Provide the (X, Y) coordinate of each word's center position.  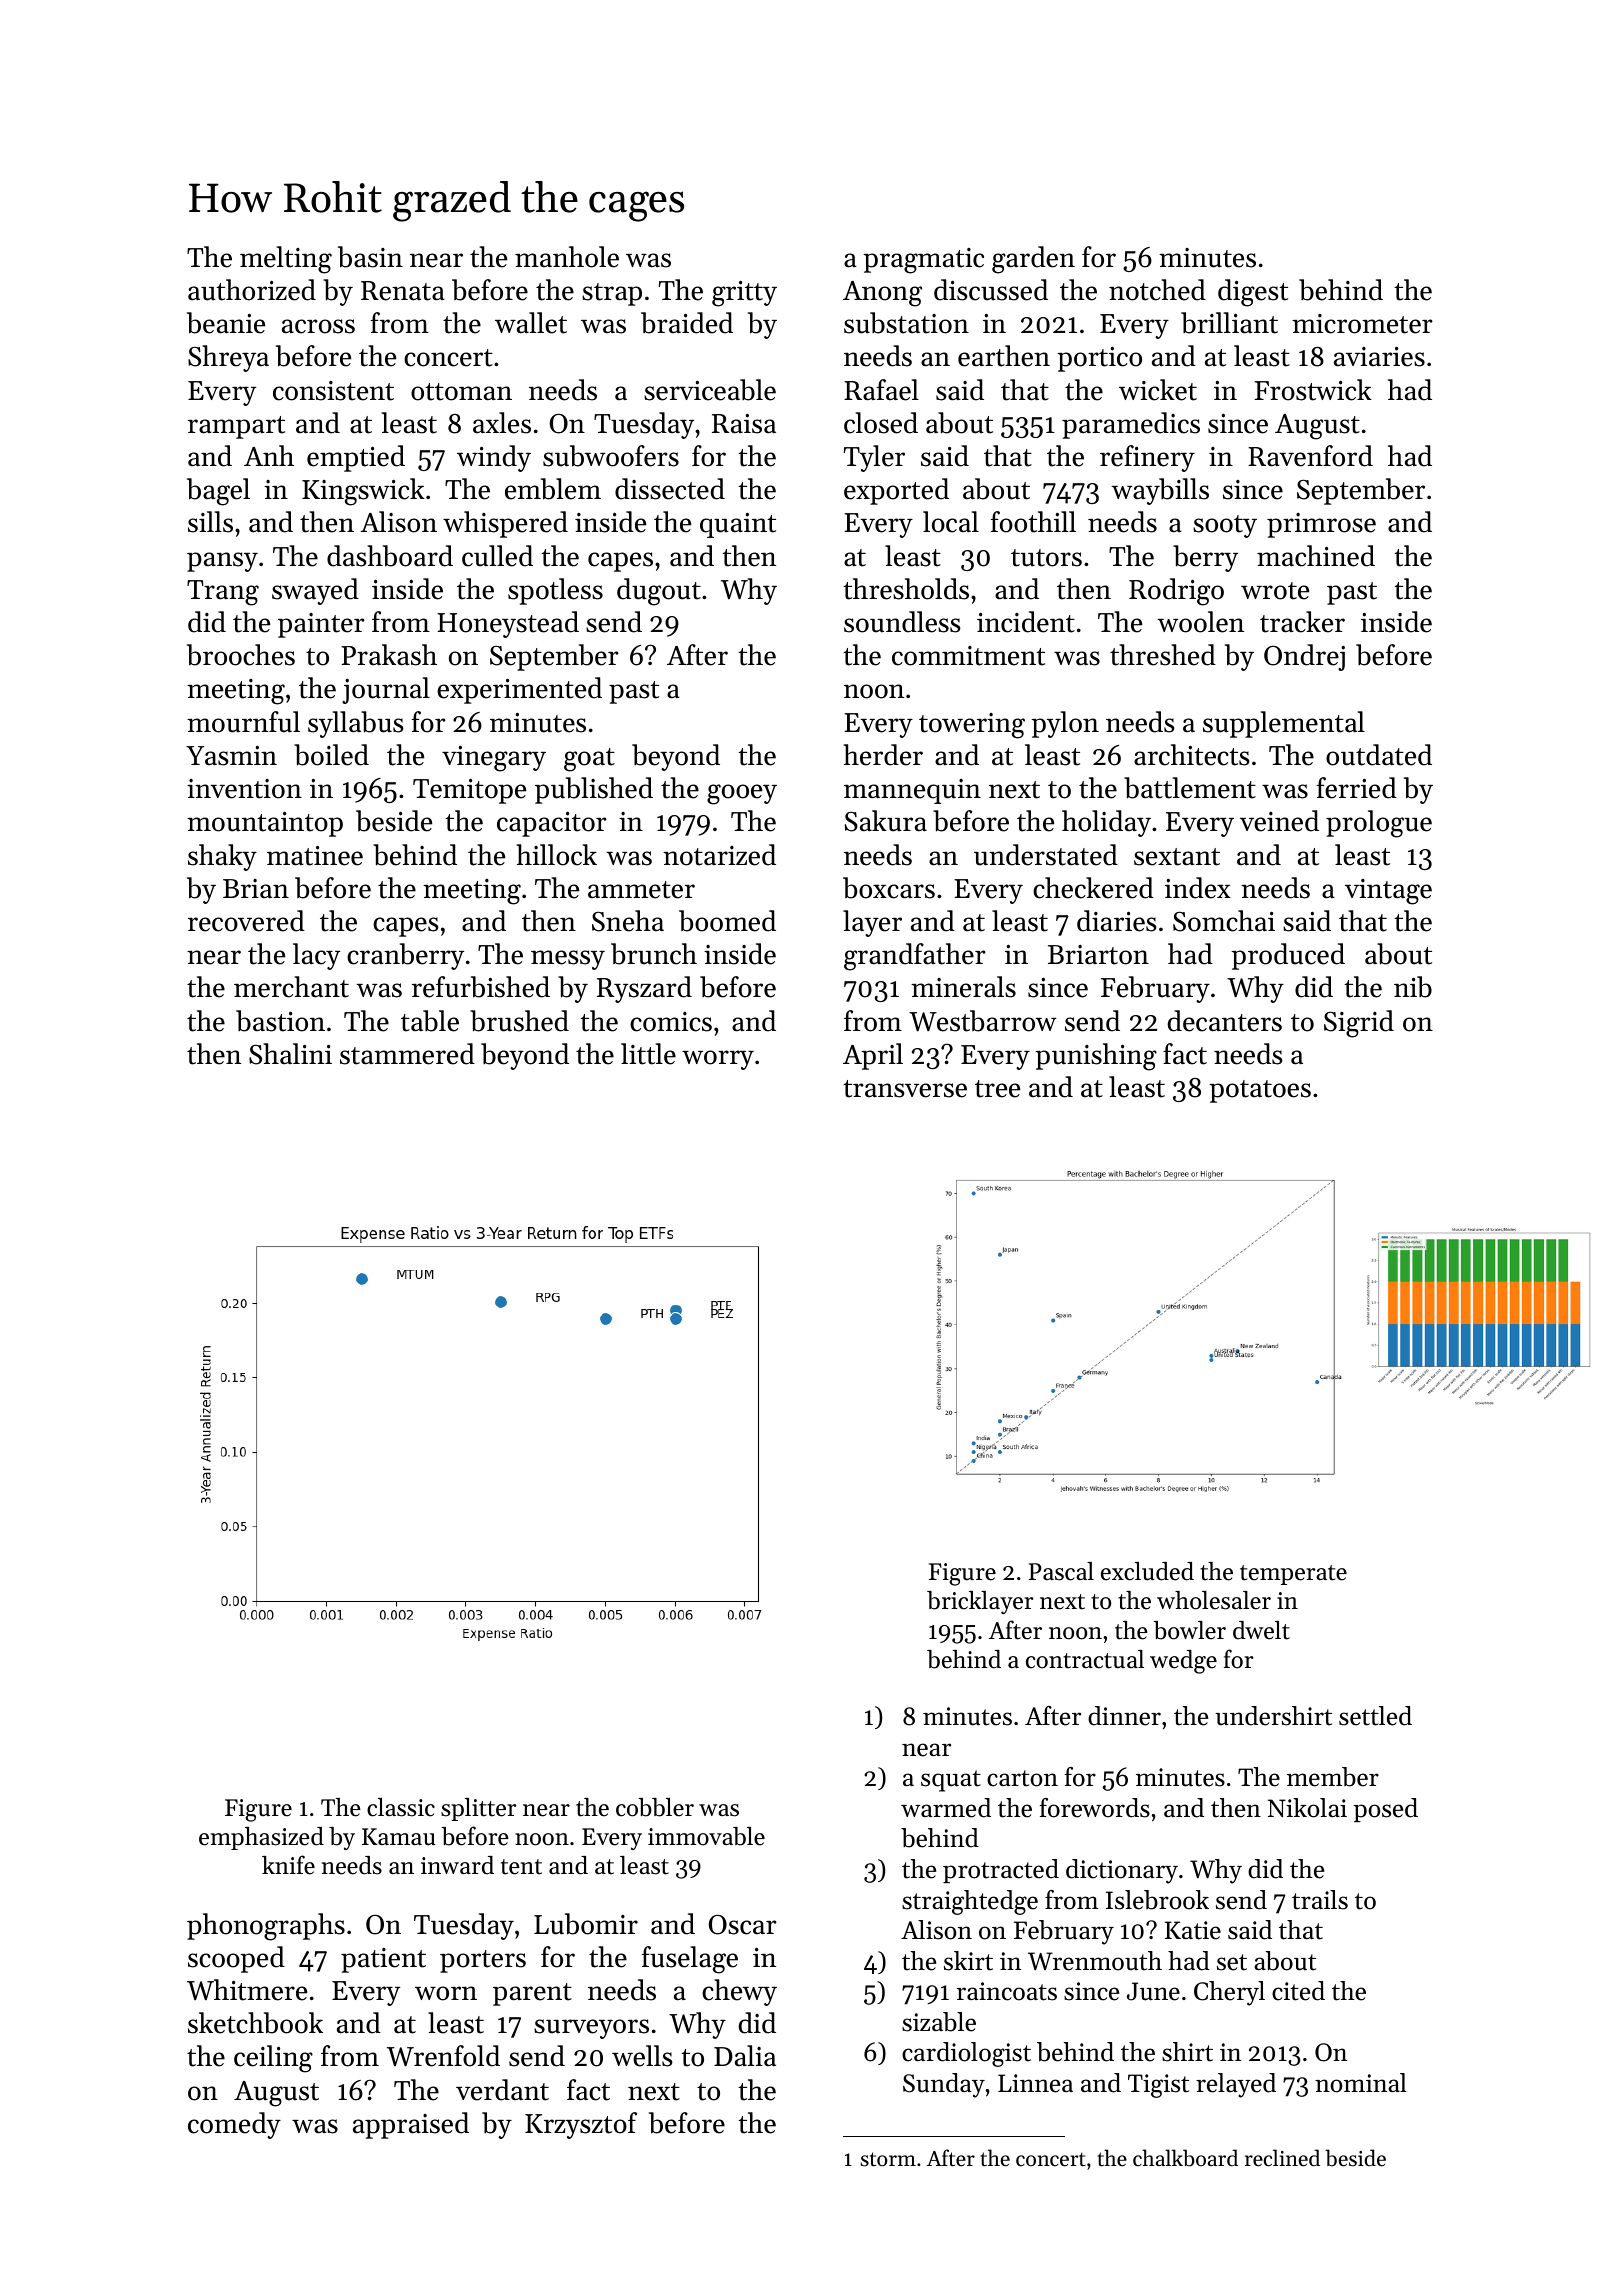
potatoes (1260, 1091)
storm (888, 2159)
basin (370, 257)
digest (1253, 293)
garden (1033, 260)
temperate (1293, 1575)
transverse (905, 1089)
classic (401, 1807)
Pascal (1061, 1571)
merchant (291, 987)
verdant (502, 2090)
